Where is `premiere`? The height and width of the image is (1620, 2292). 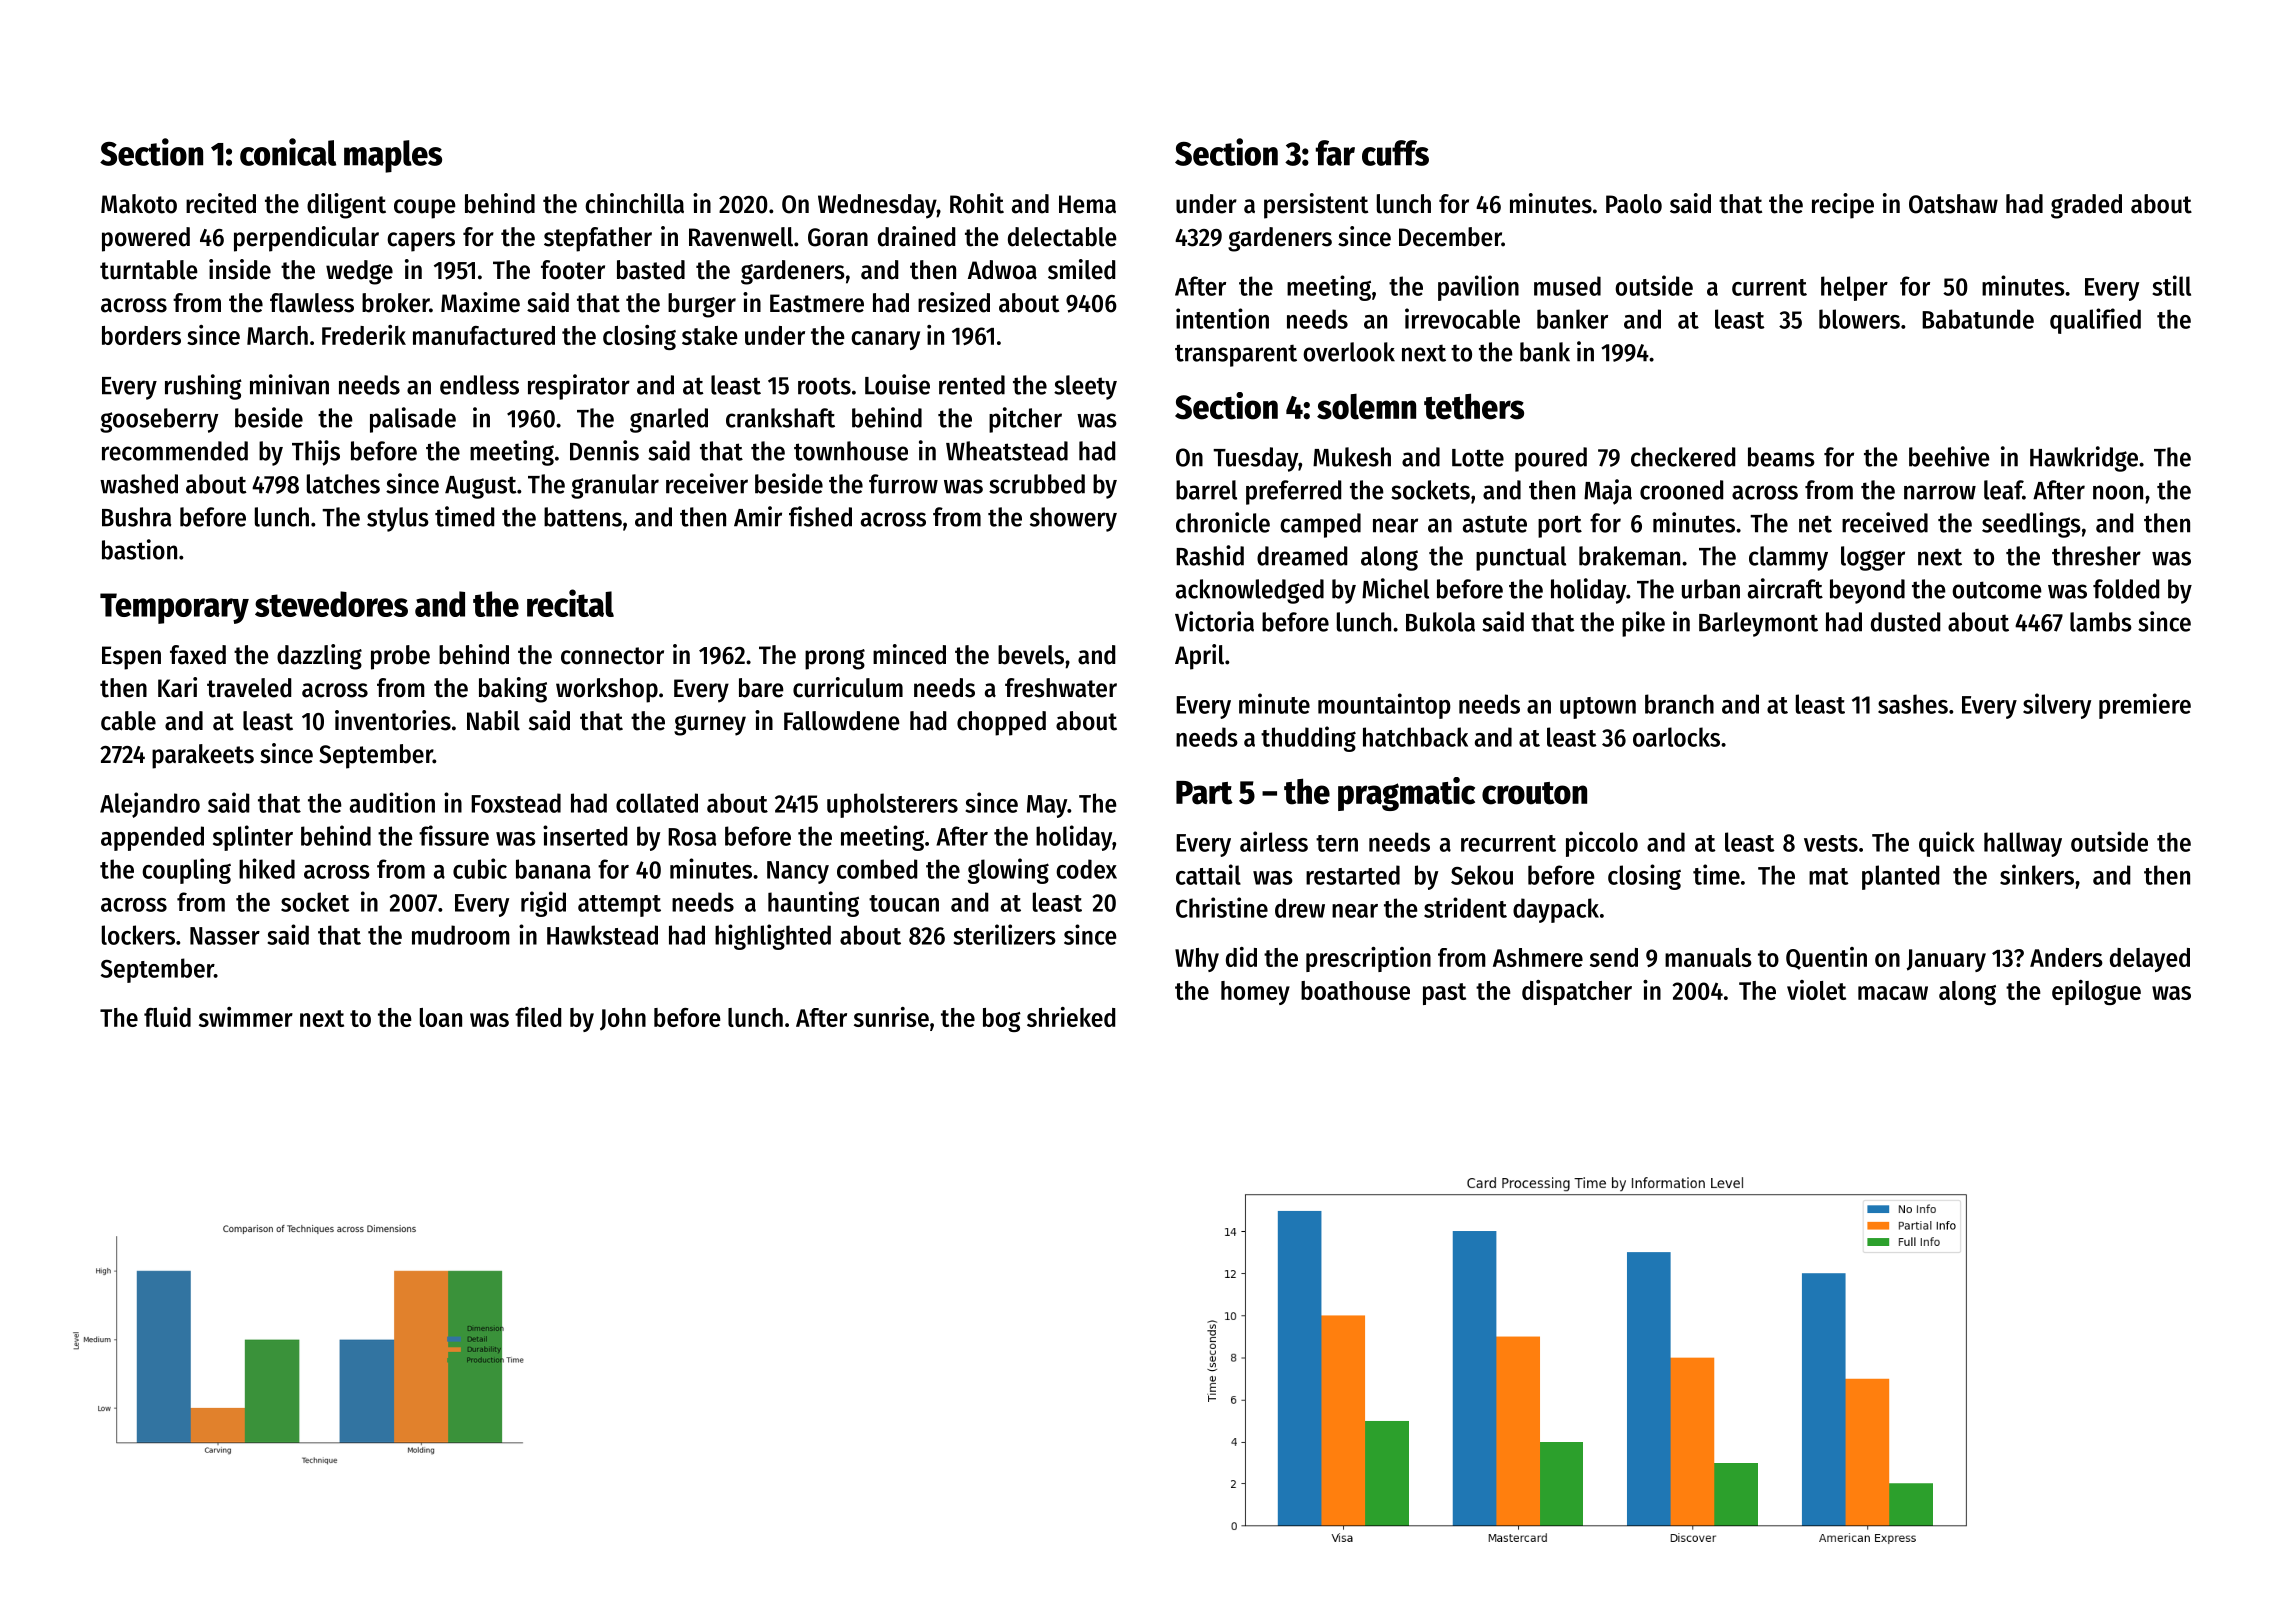
premiere is located at coordinates (2145, 706).
